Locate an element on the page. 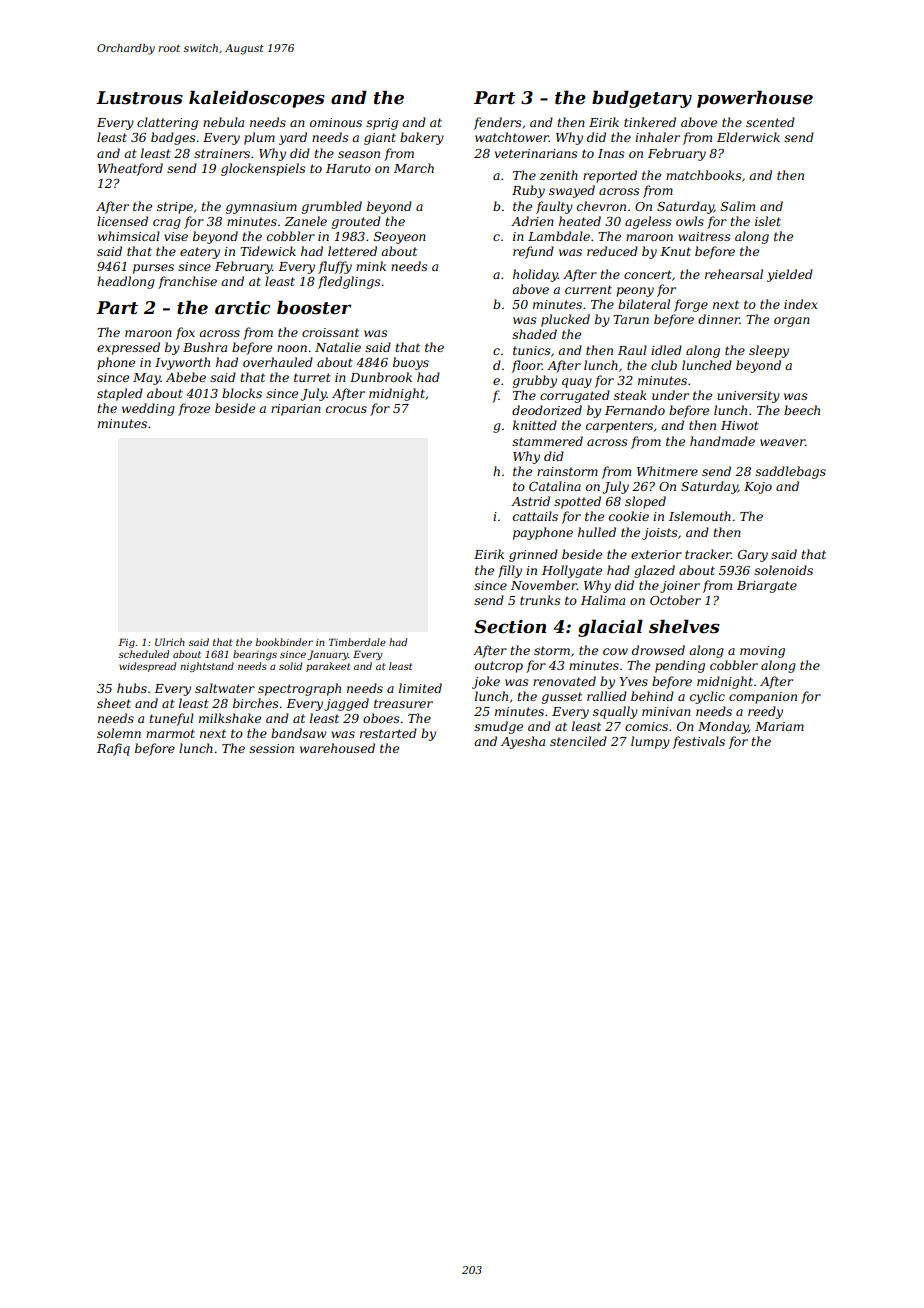 The image size is (924, 1308). Tarun is located at coordinates (631, 319).
